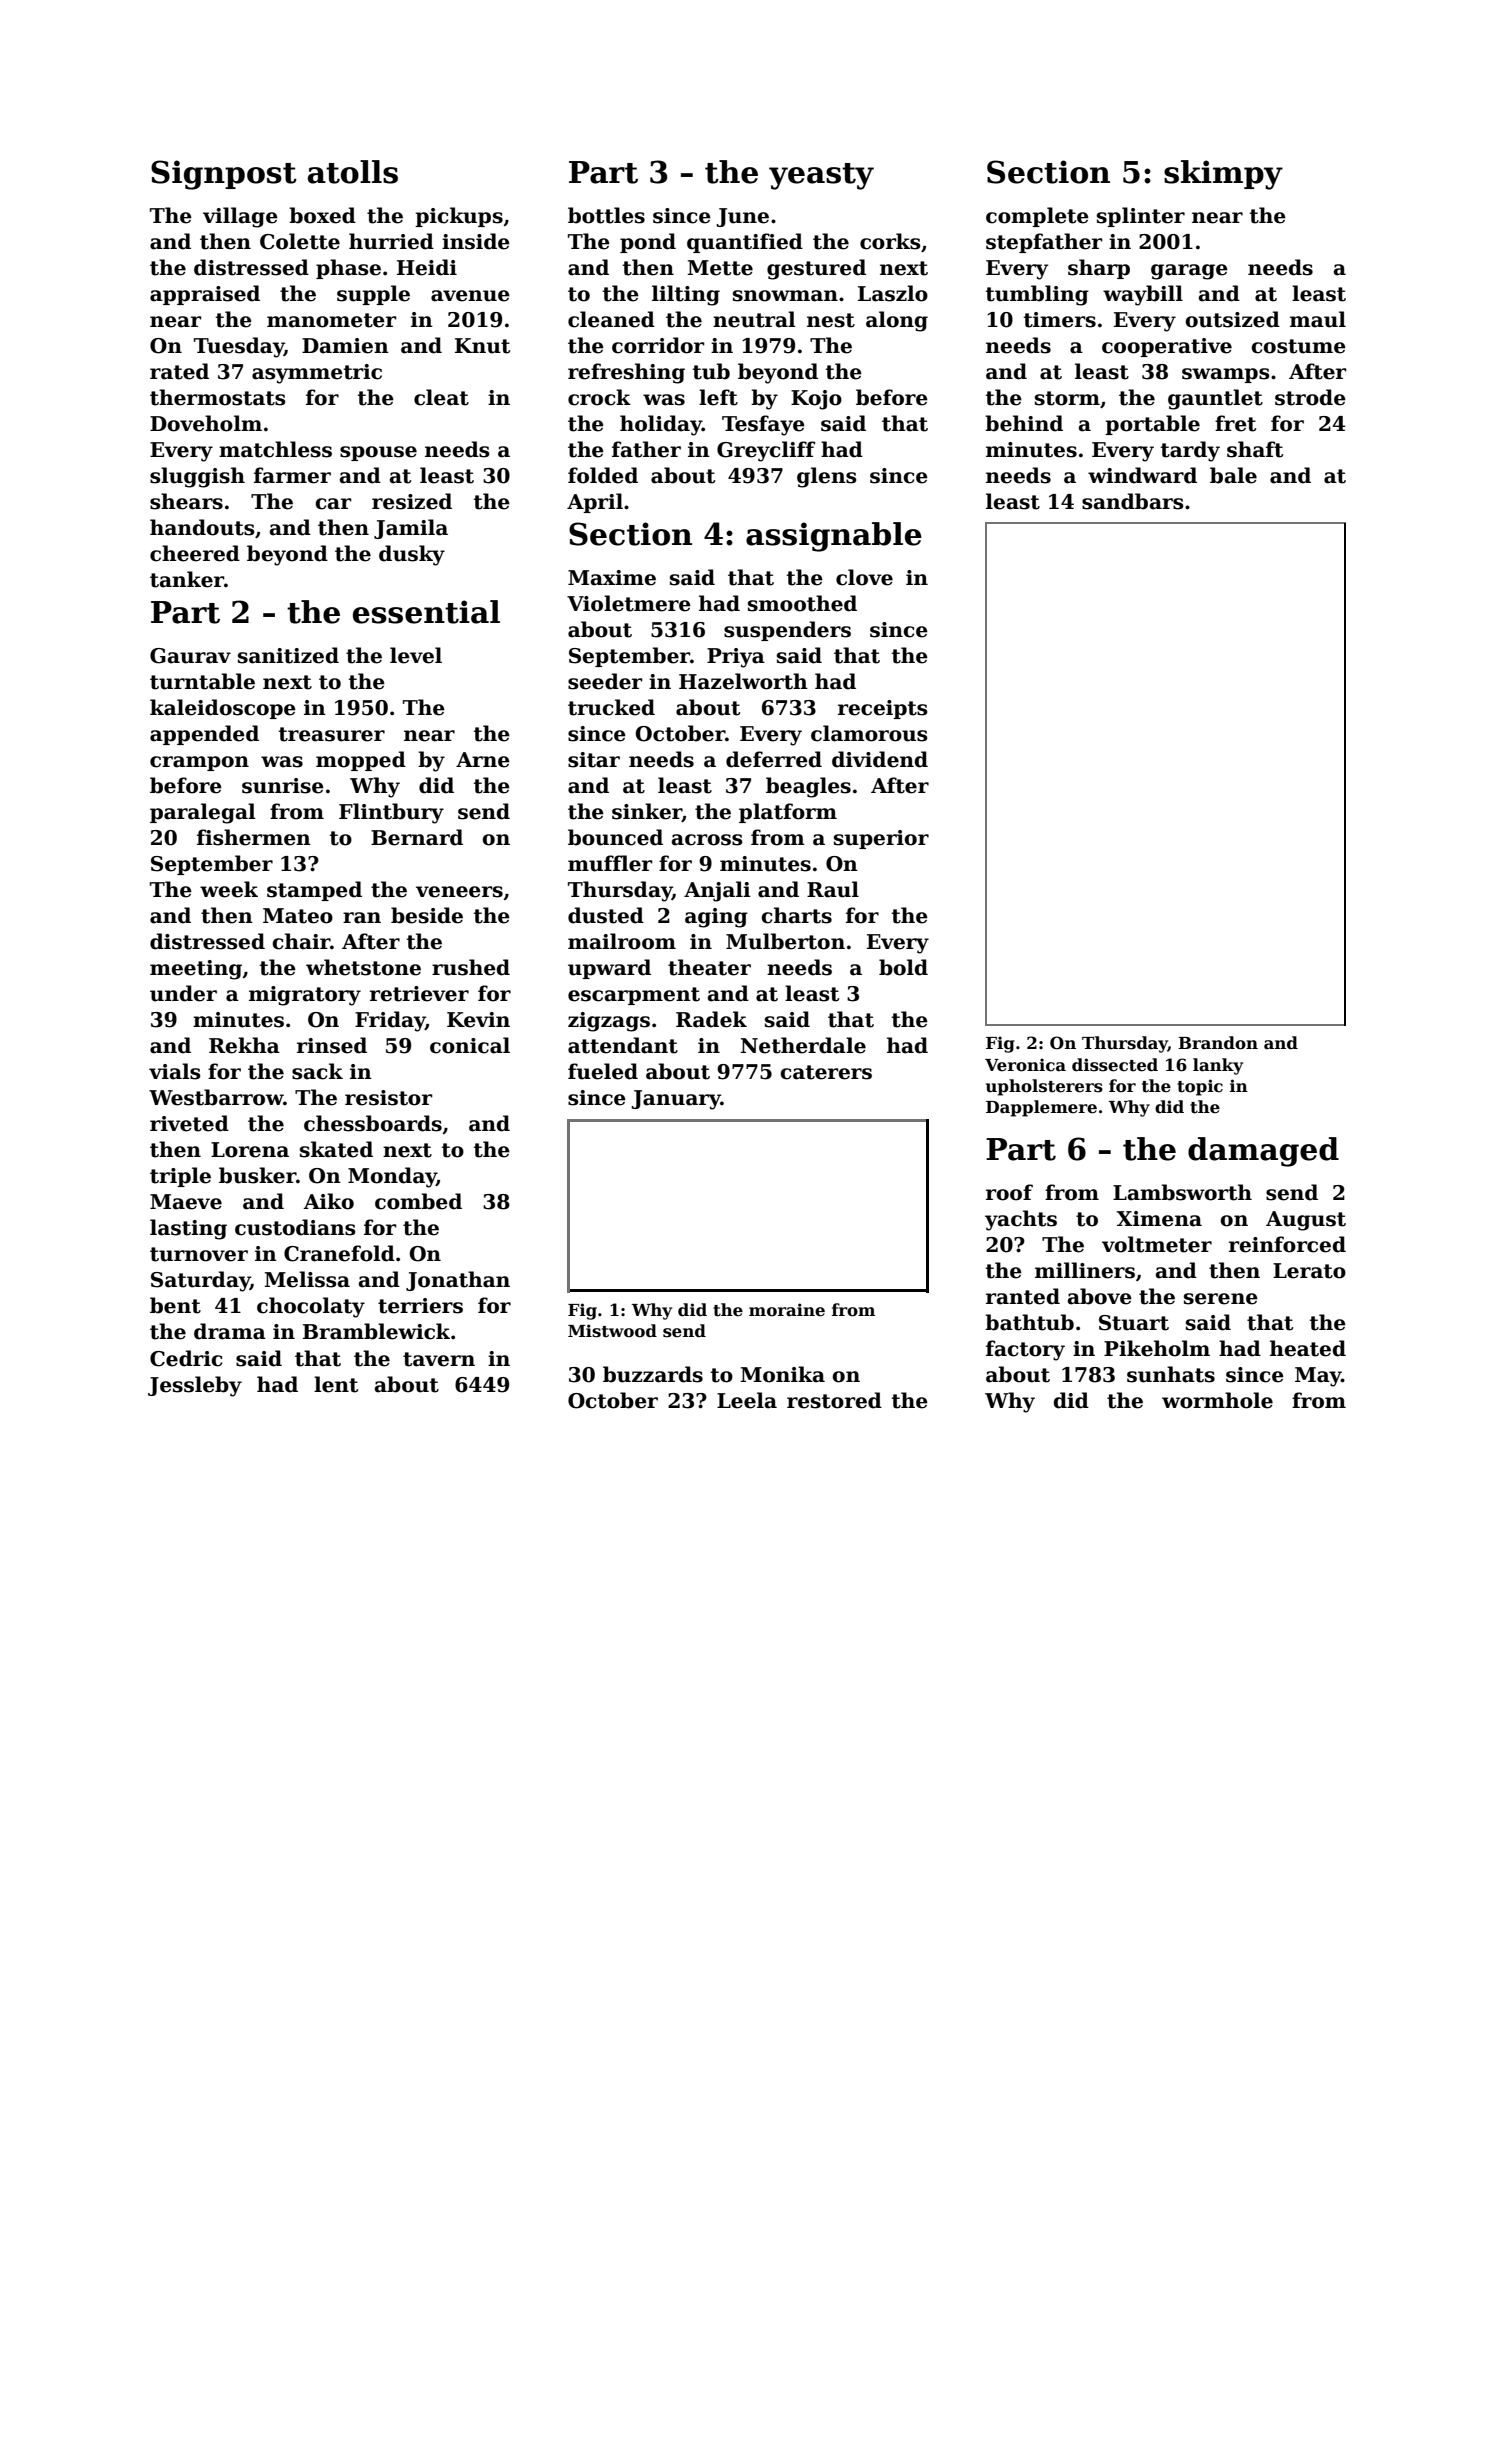 Image resolution: width=1496 pixels, height=2464 pixels. What do you see at coordinates (336, 1384) in the image?
I see `lent` at bounding box center [336, 1384].
